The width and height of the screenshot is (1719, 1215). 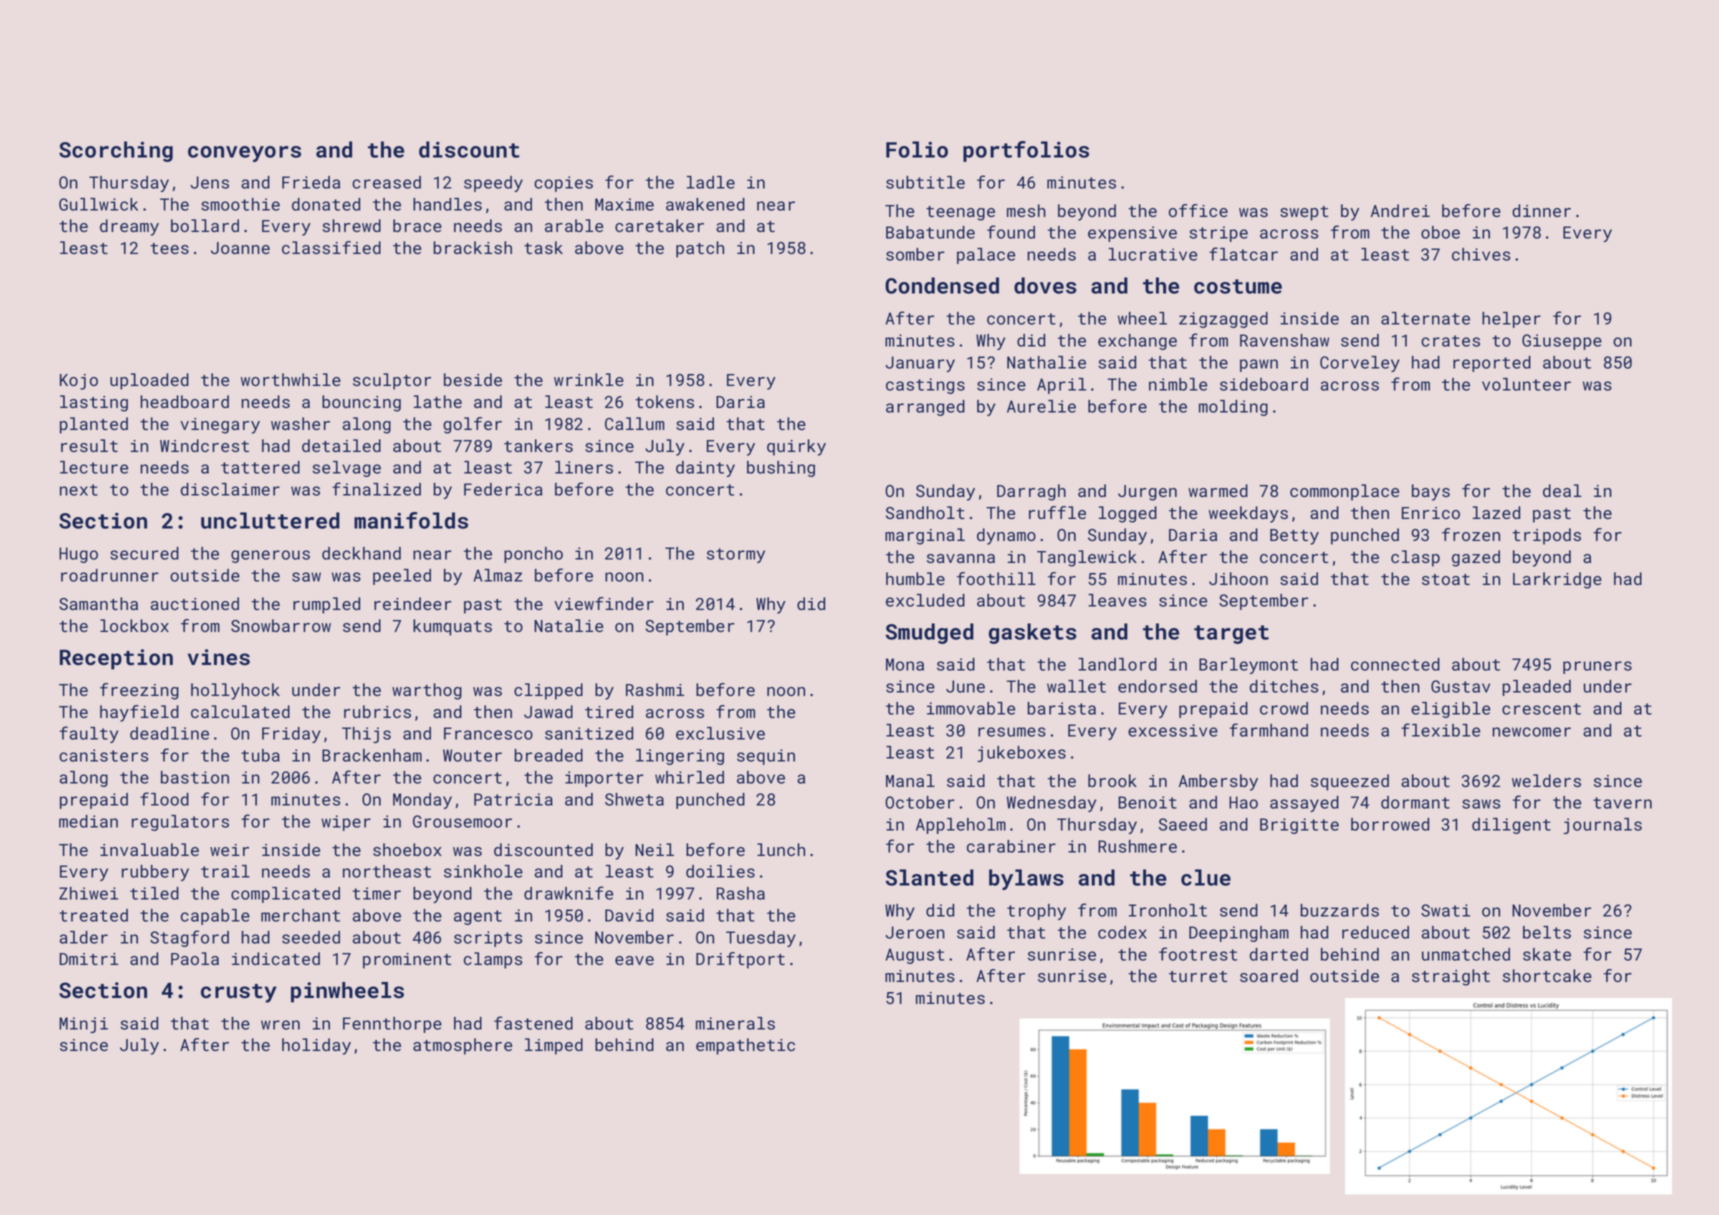 What do you see at coordinates (169, 248) in the screenshot?
I see `tees` at bounding box center [169, 248].
